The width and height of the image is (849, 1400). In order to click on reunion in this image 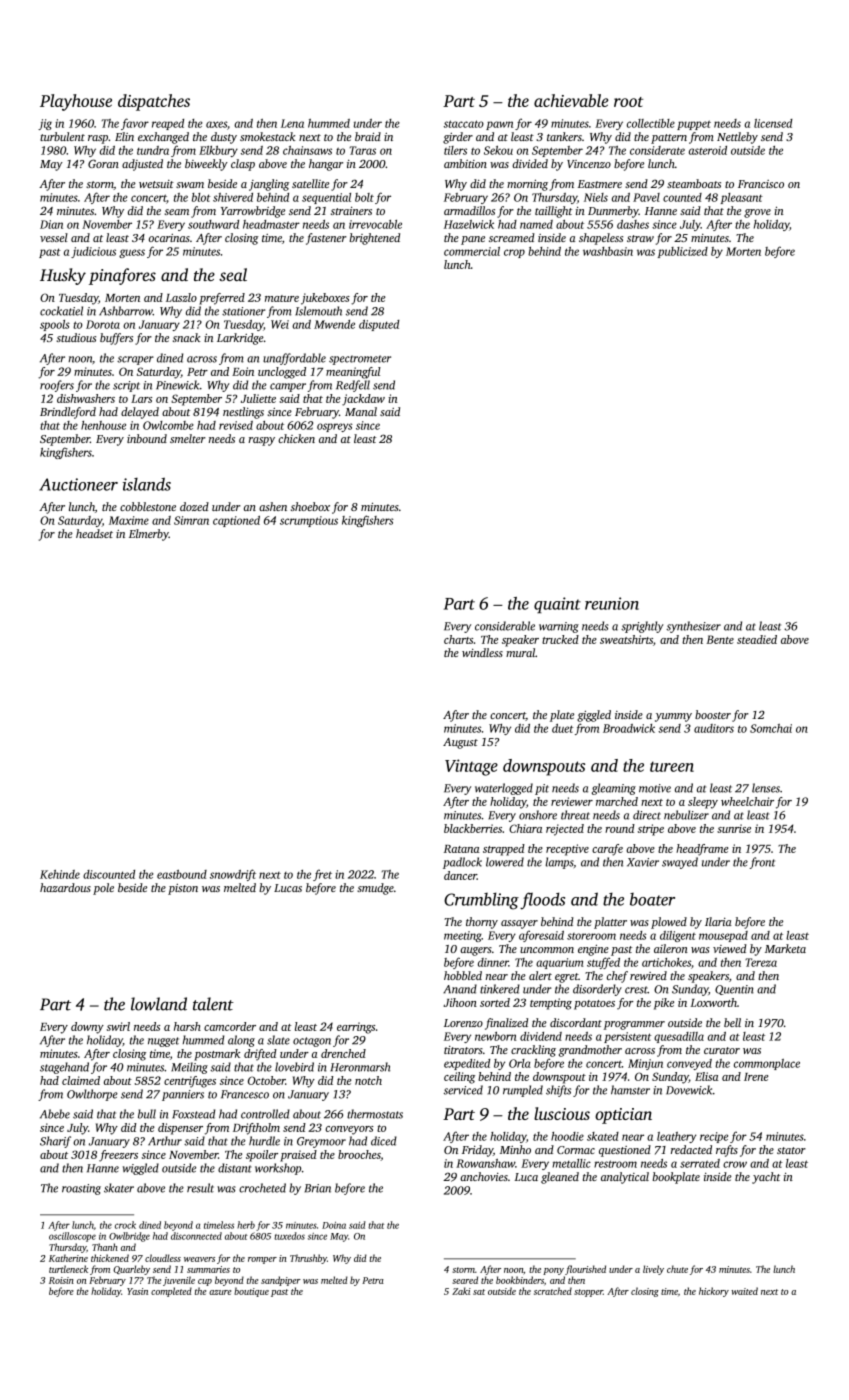, I will do `click(612, 603)`.
